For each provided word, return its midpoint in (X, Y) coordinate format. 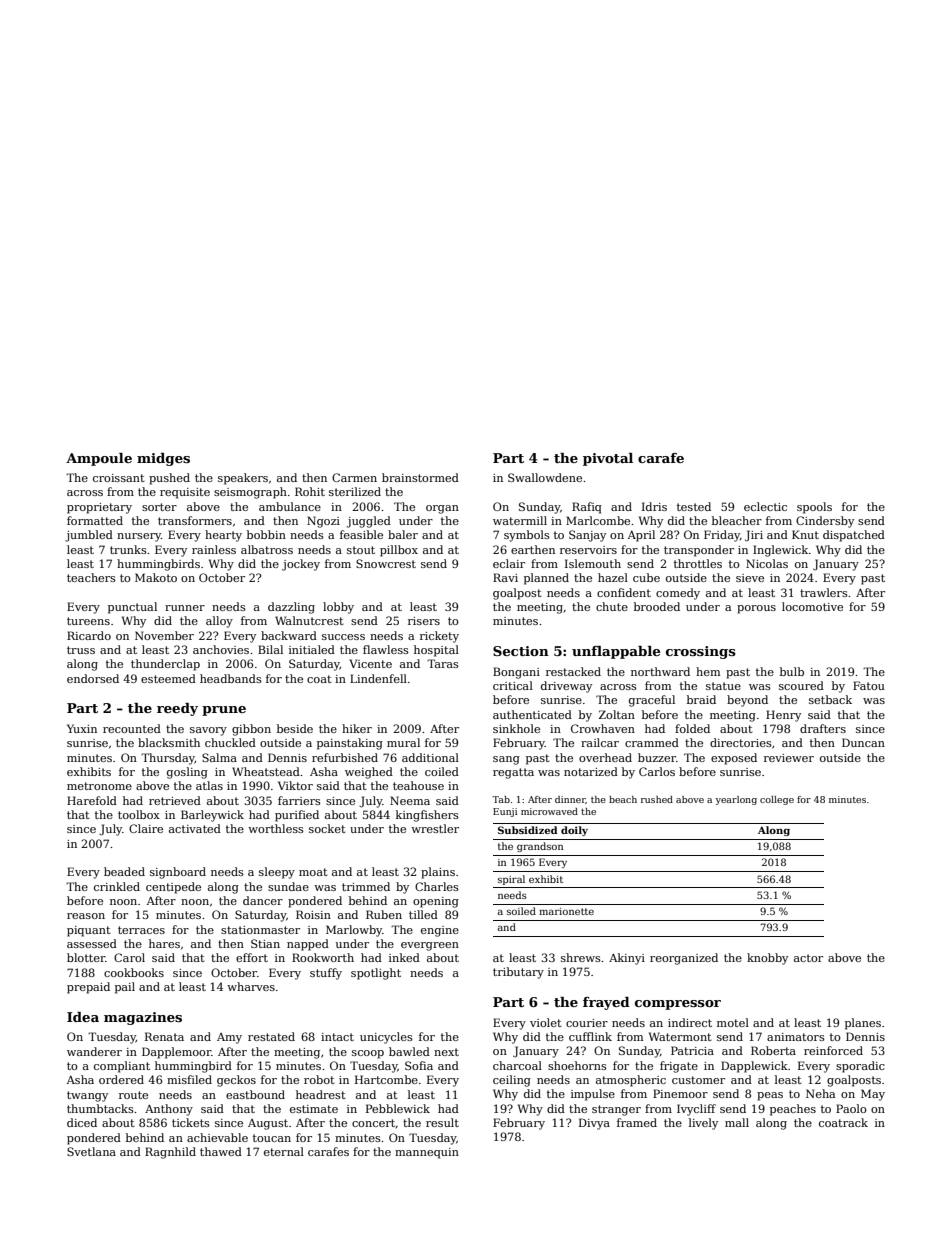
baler (403, 534)
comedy (678, 594)
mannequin (427, 1153)
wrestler (435, 828)
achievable (217, 1137)
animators (796, 1037)
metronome (99, 786)
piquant (89, 931)
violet (546, 1022)
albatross (267, 549)
